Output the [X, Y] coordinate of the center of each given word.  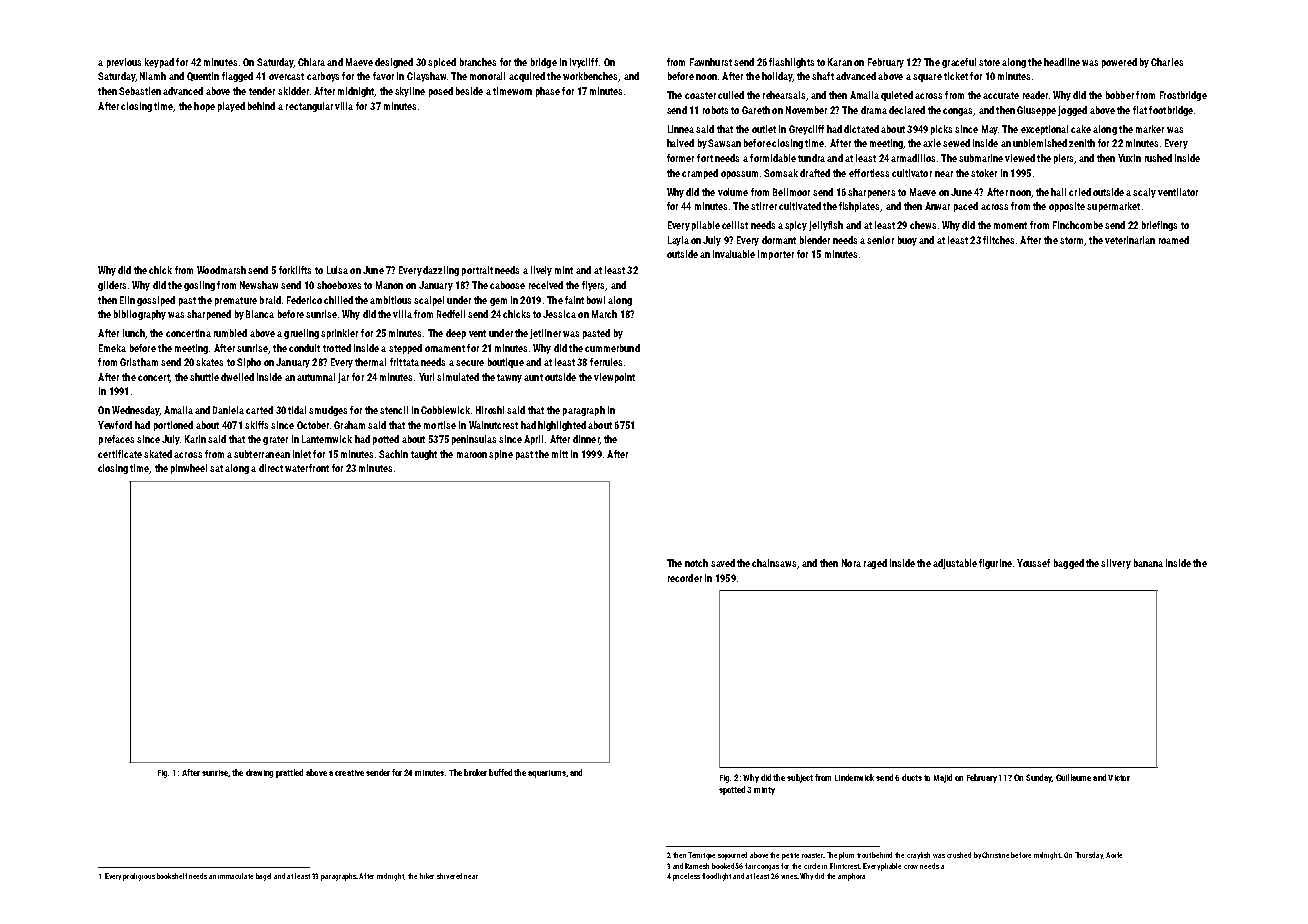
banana [1148, 563]
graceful [959, 63]
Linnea [681, 129]
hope [204, 107]
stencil [394, 410]
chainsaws [774, 563]
